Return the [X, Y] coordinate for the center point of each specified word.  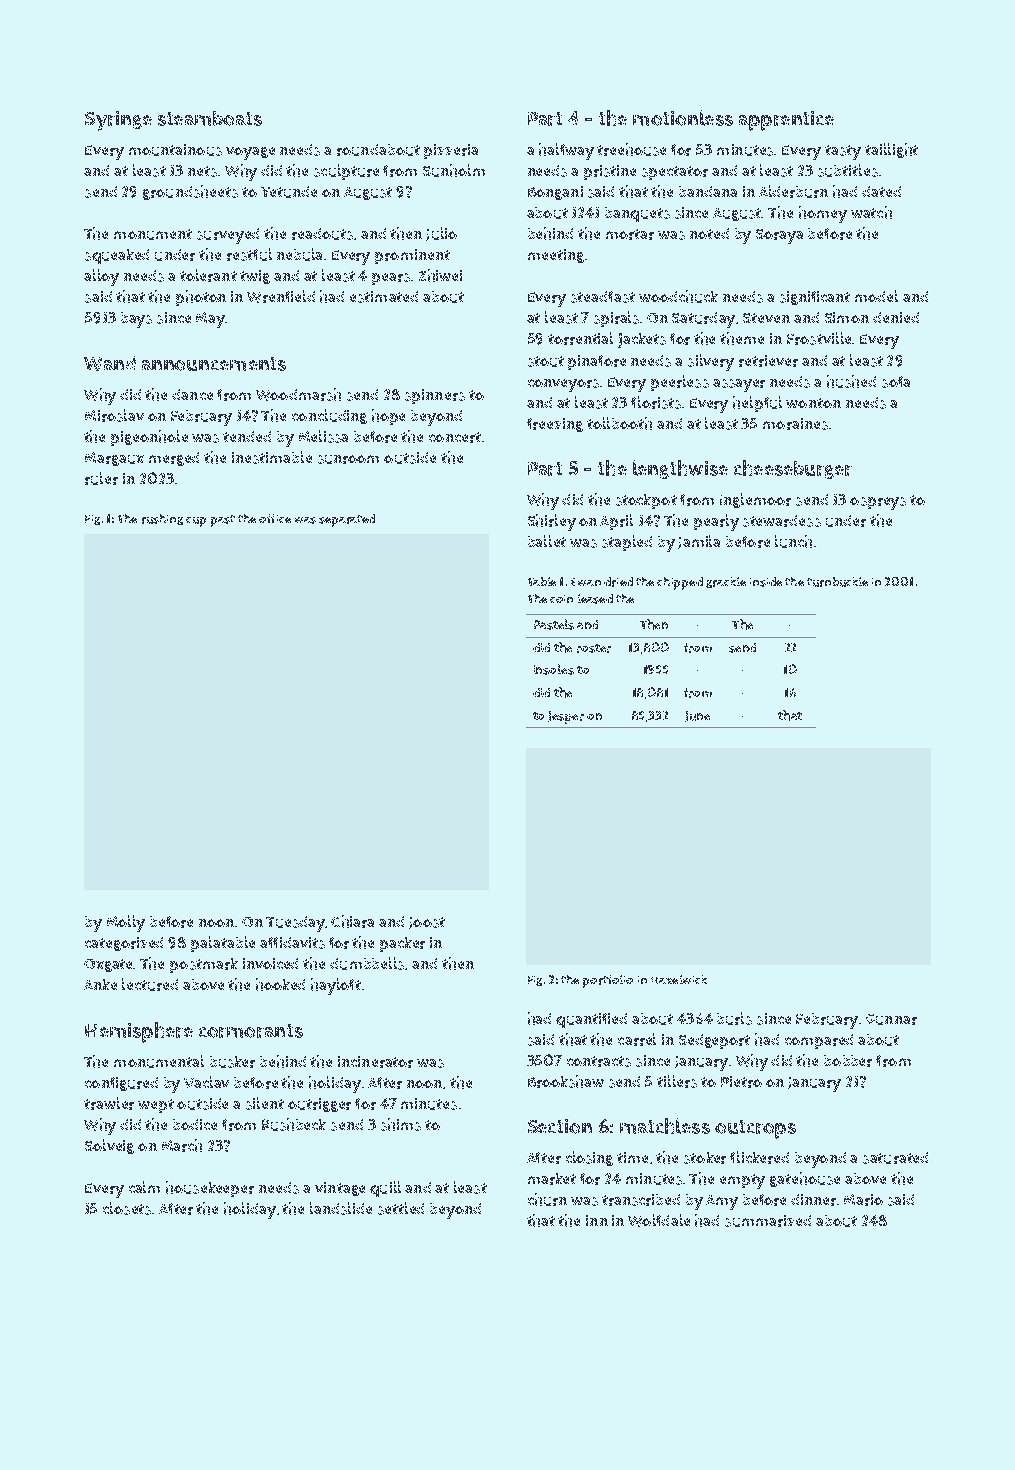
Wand [110, 363]
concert [455, 437]
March [182, 1145]
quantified [591, 1020]
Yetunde [289, 192]
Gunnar [891, 1019]
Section [560, 1126]
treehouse [631, 149]
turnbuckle [837, 582]
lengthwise [680, 469]
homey [823, 214]
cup [196, 522]
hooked [280, 984]
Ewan [586, 582]
